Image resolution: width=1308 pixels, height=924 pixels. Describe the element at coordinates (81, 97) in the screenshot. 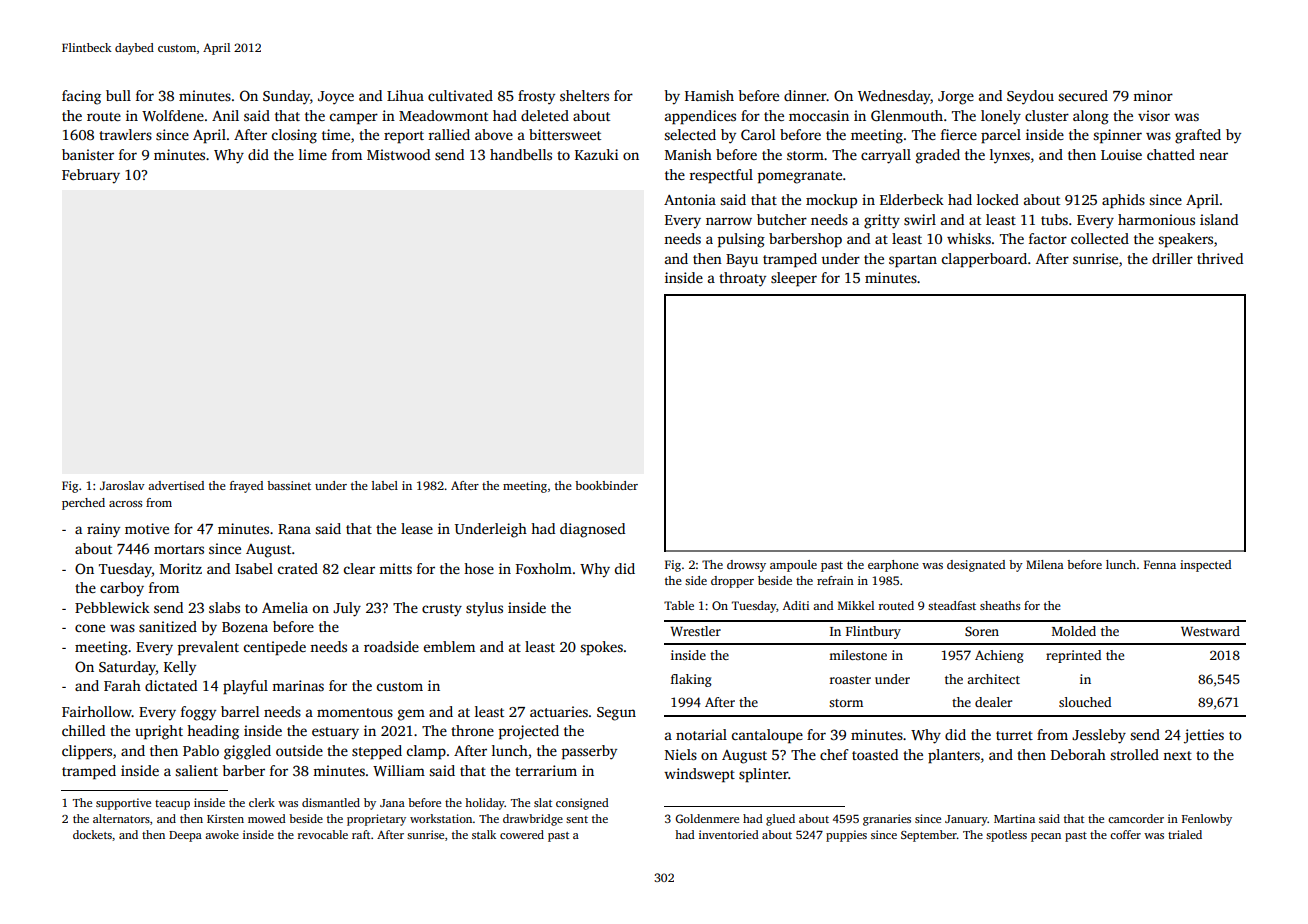

I see `facing` at that location.
